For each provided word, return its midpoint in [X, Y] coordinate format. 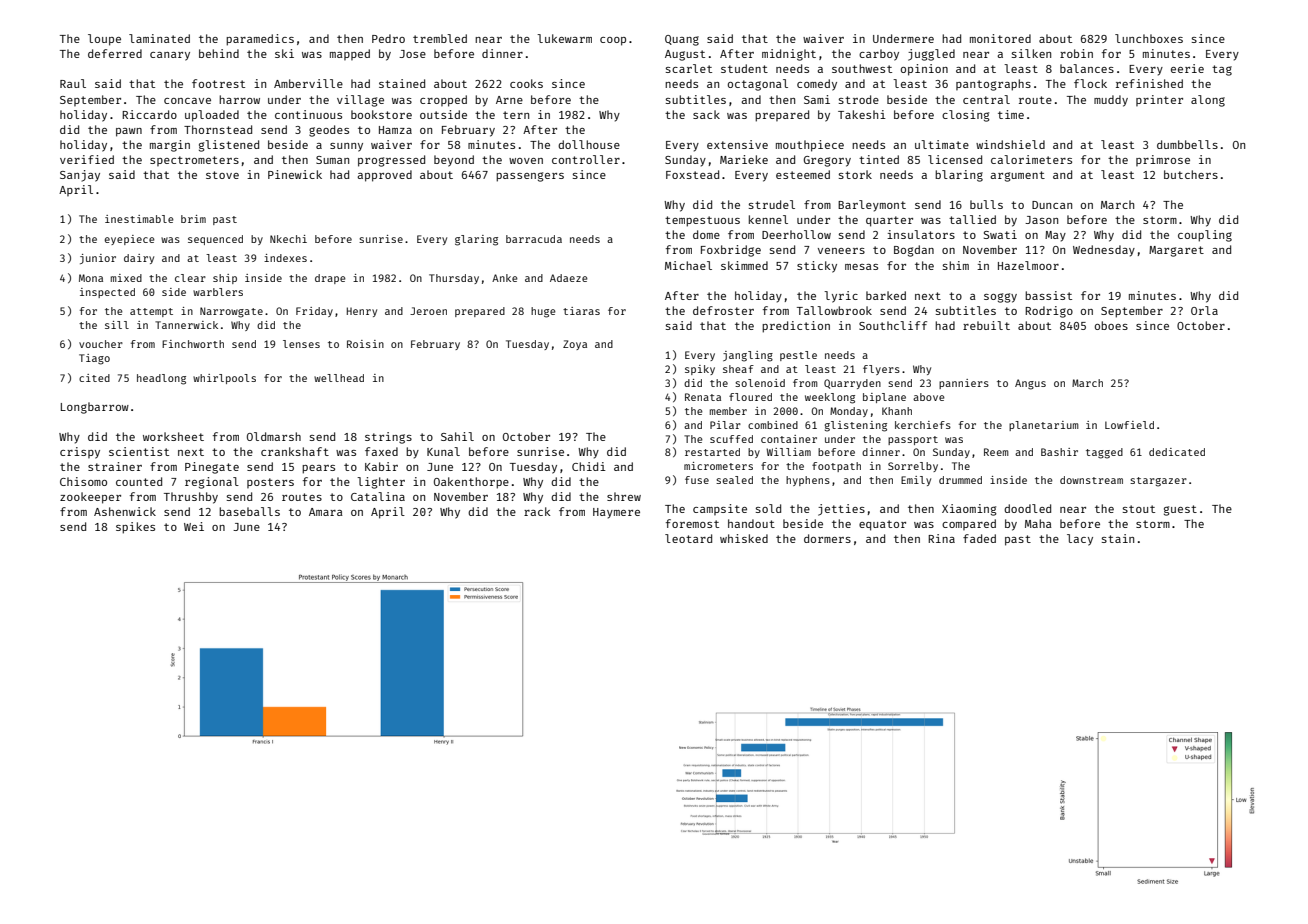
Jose [412, 54]
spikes [135, 528]
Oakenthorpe [471, 483]
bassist [1048, 295]
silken [1031, 53]
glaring [476, 240]
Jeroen [428, 311]
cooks [526, 83]
